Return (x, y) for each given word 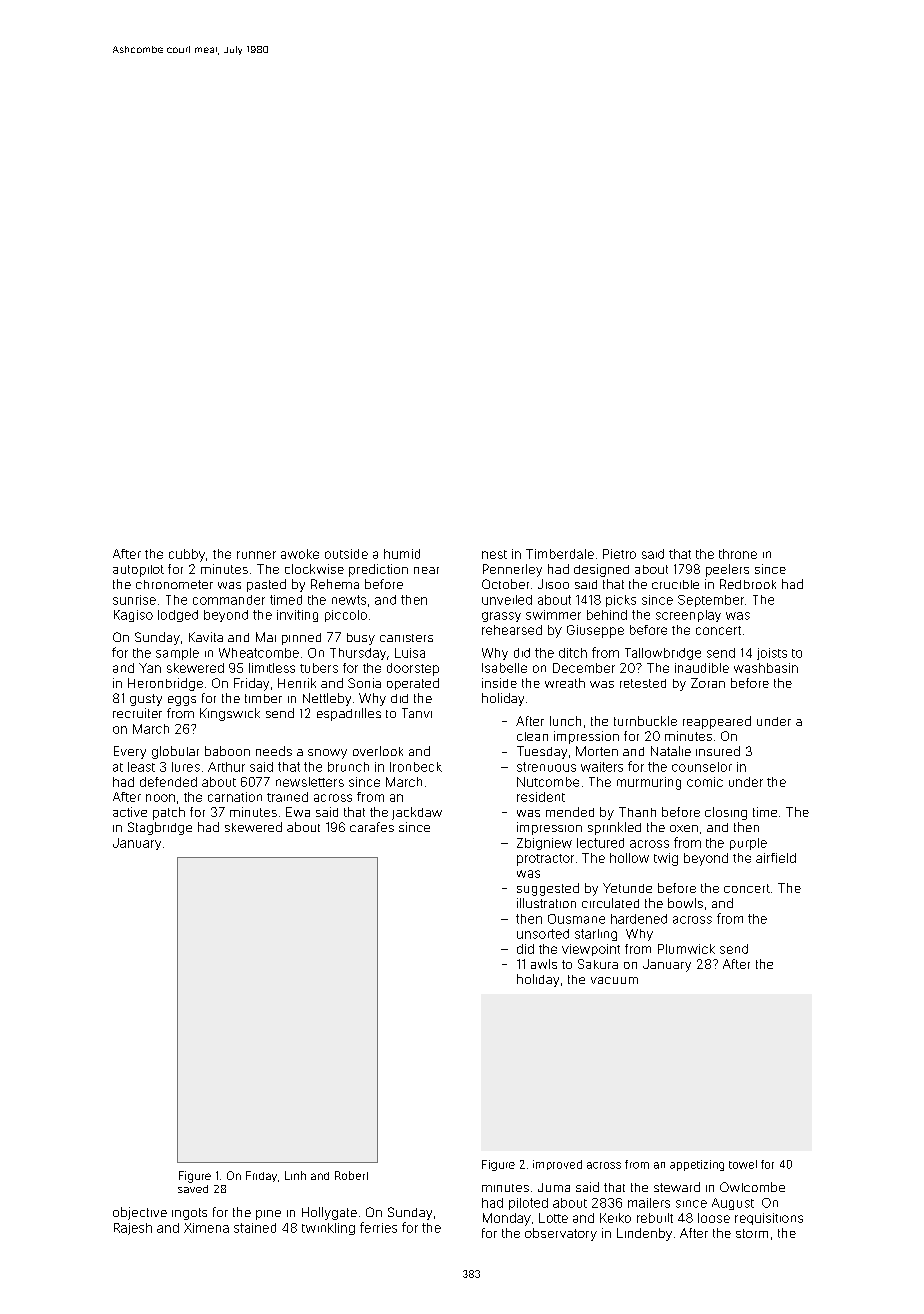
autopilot (138, 571)
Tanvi (417, 713)
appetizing (697, 1165)
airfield (776, 858)
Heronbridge (165, 684)
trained (287, 797)
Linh (295, 1175)
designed (601, 570)
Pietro (619, 554)
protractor (545, 860)
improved (557, 1165)
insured (718, 751)
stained (255, 1228)
